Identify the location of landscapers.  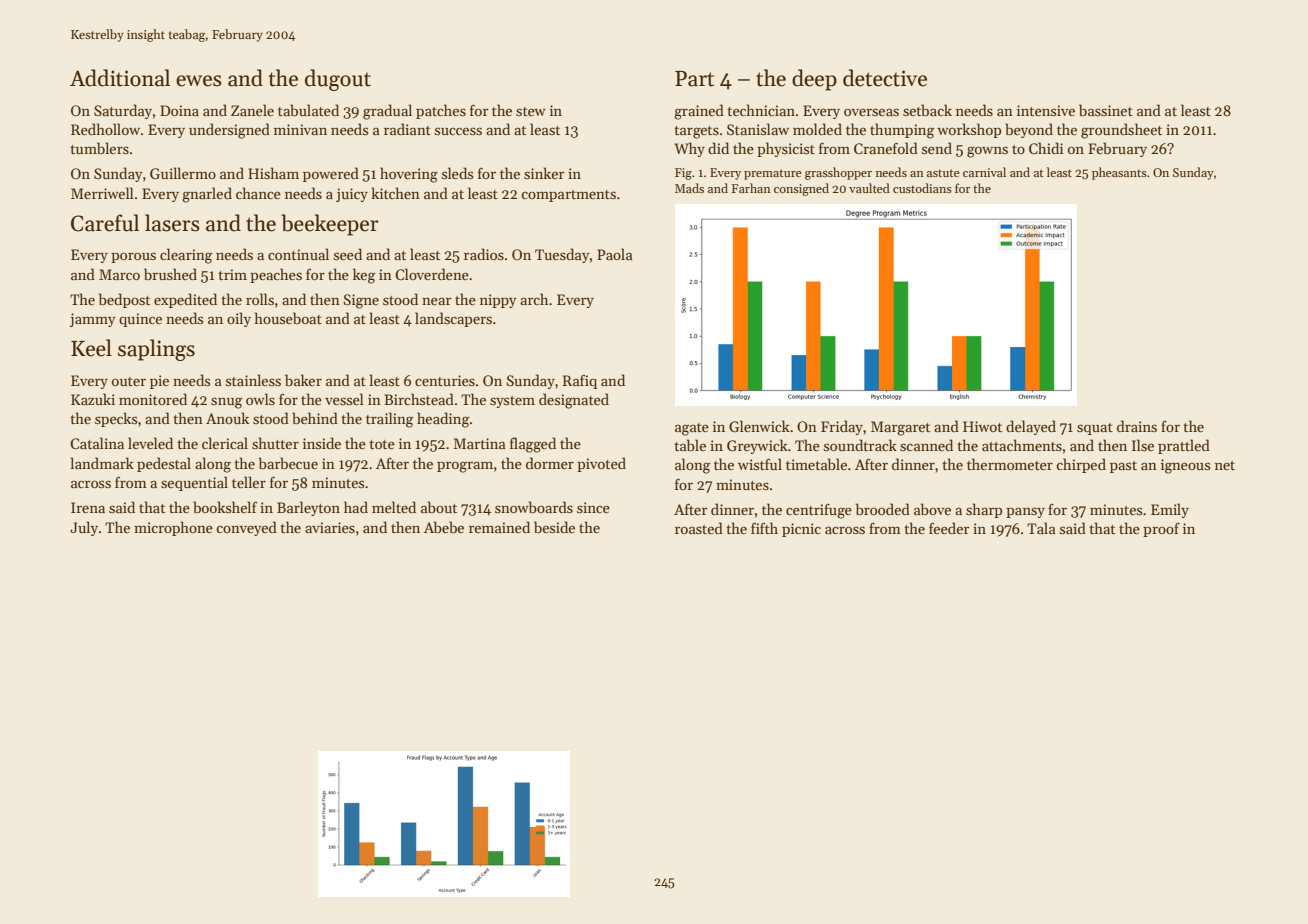
(453, 319).
